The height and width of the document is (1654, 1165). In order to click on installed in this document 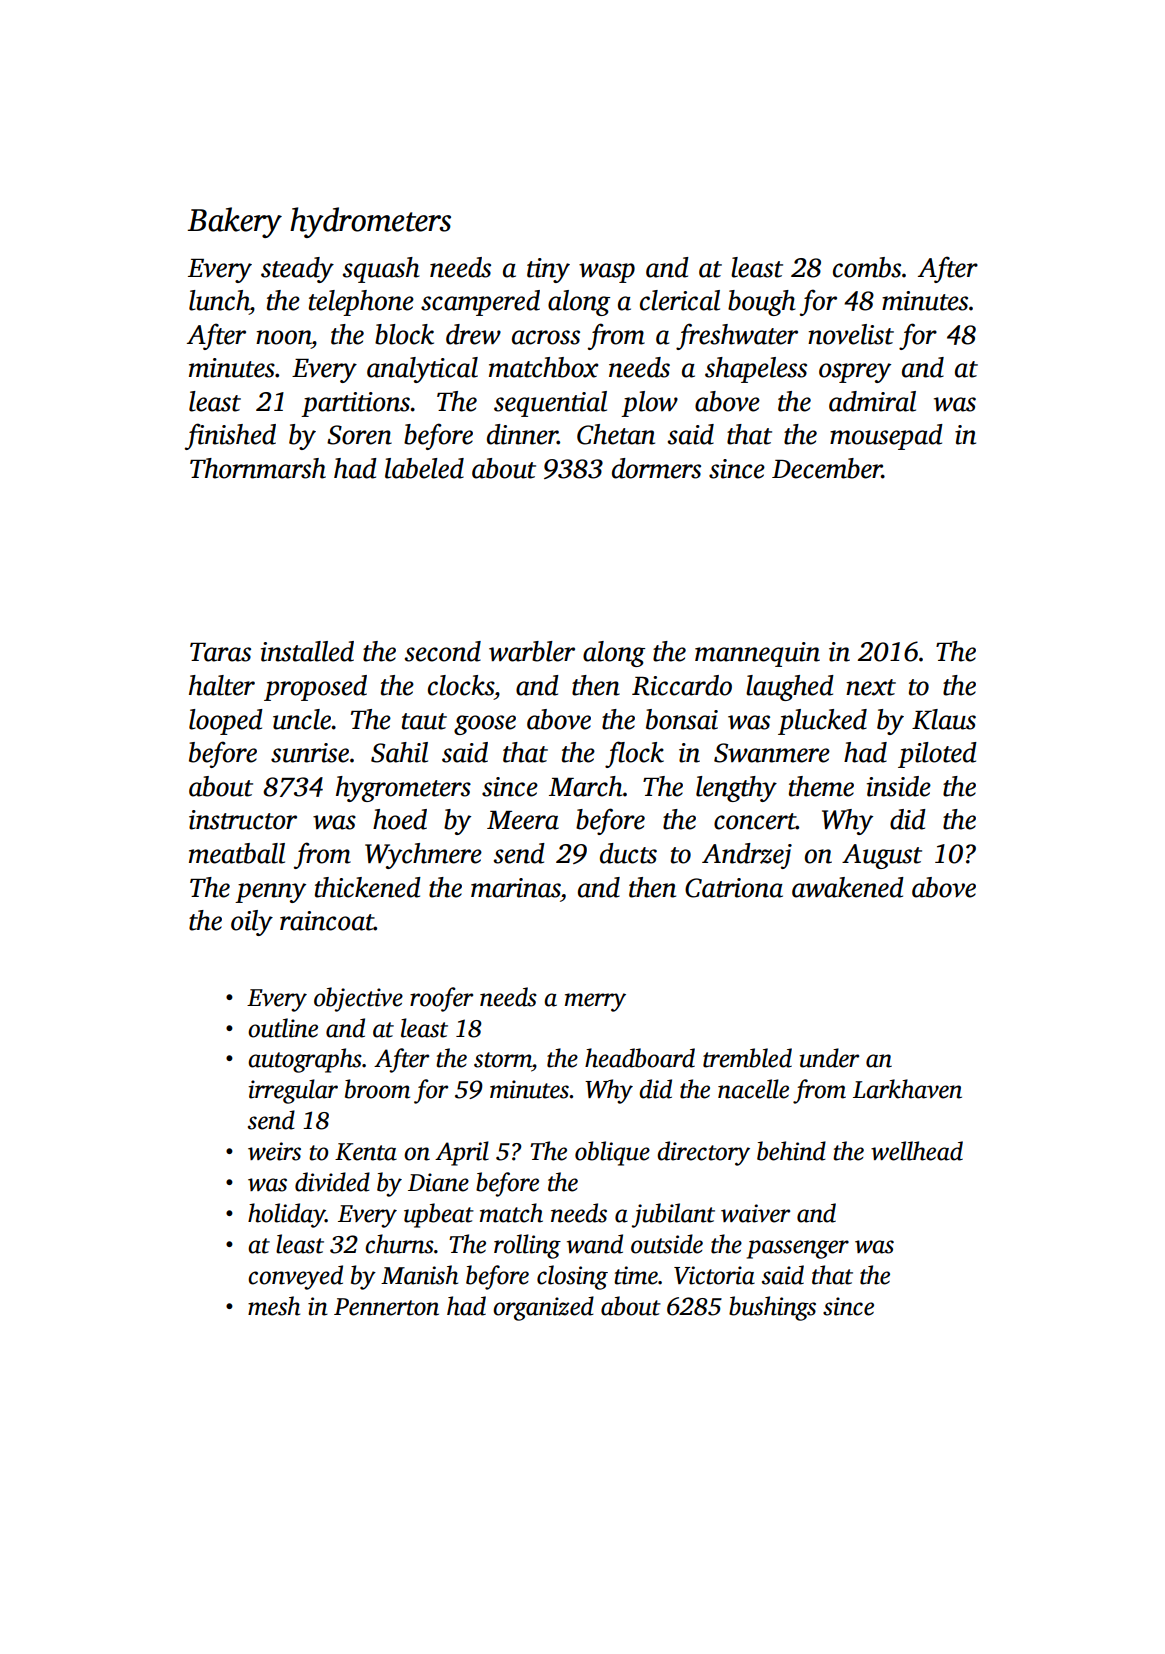, I will do `click(307, 651)`.
